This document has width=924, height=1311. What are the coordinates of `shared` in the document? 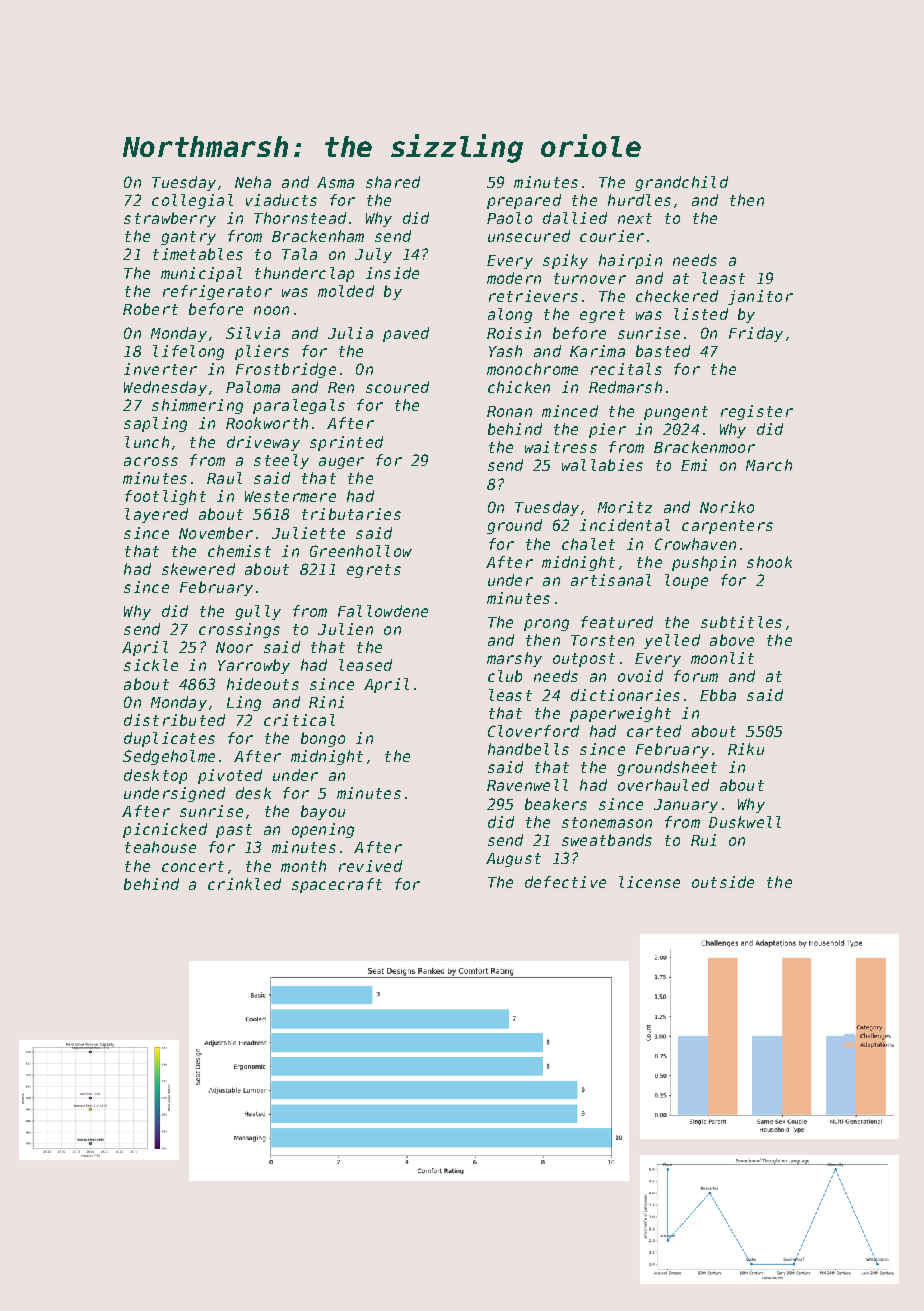 It's located at (393, 182).
